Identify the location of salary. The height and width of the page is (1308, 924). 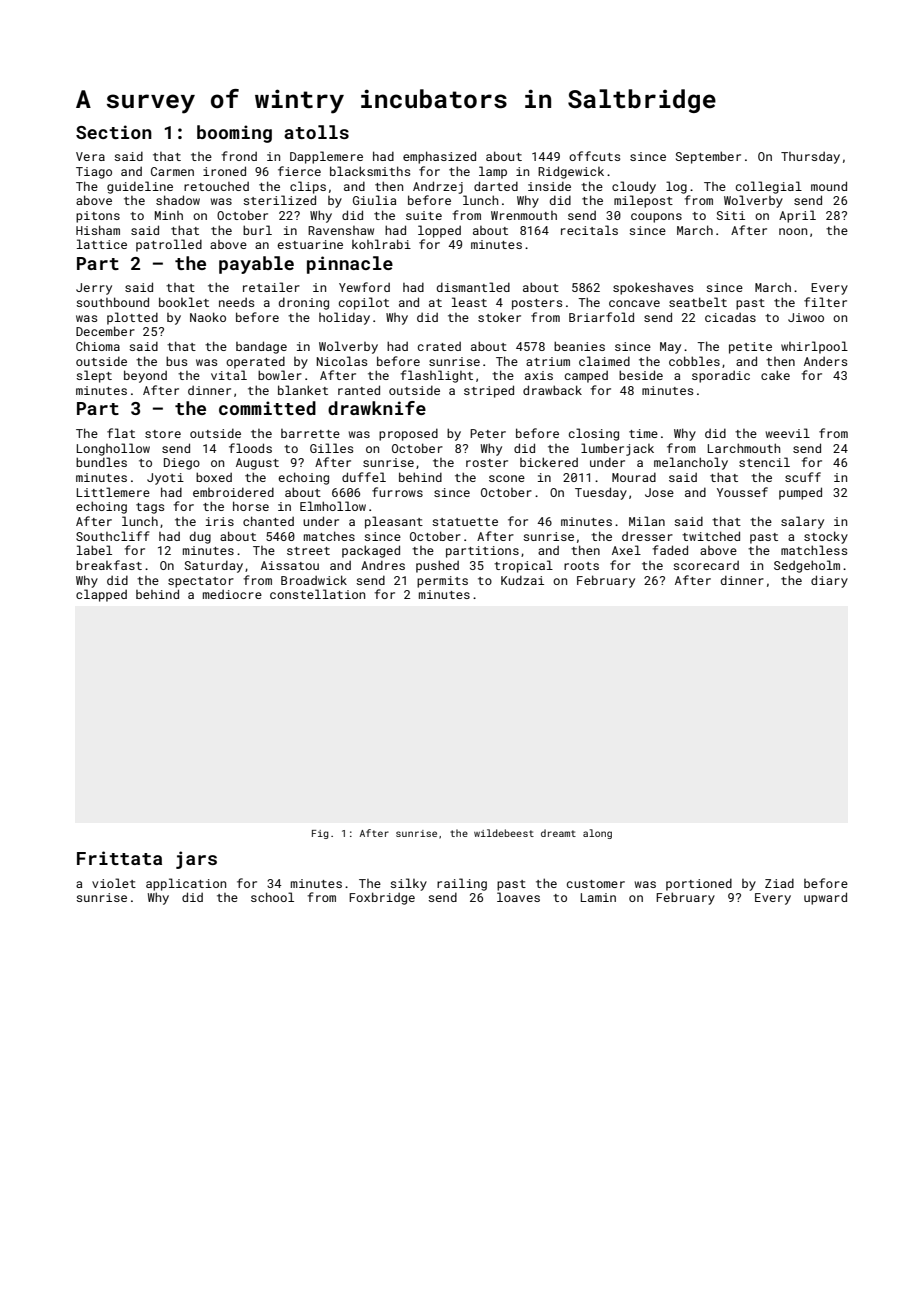
(802, 522).
